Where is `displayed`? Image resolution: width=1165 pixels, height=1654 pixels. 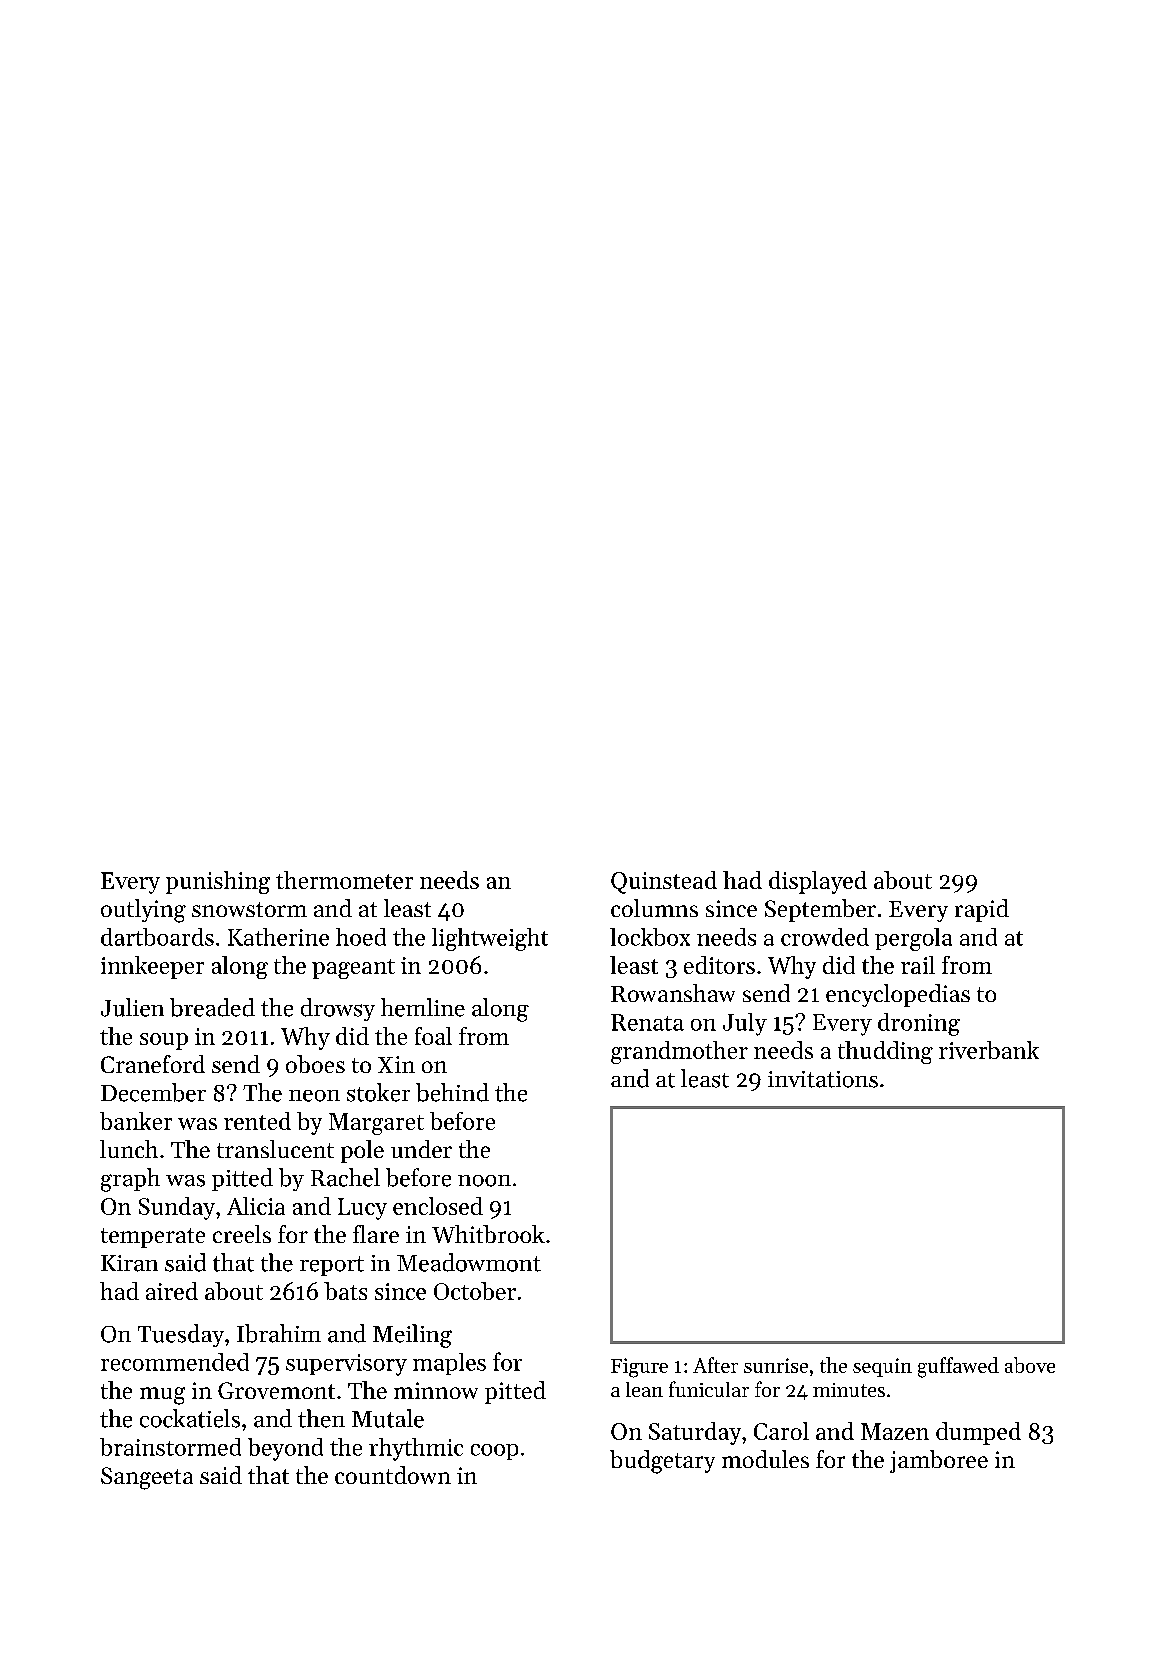 displayed is located at coordinates (818, 882).
